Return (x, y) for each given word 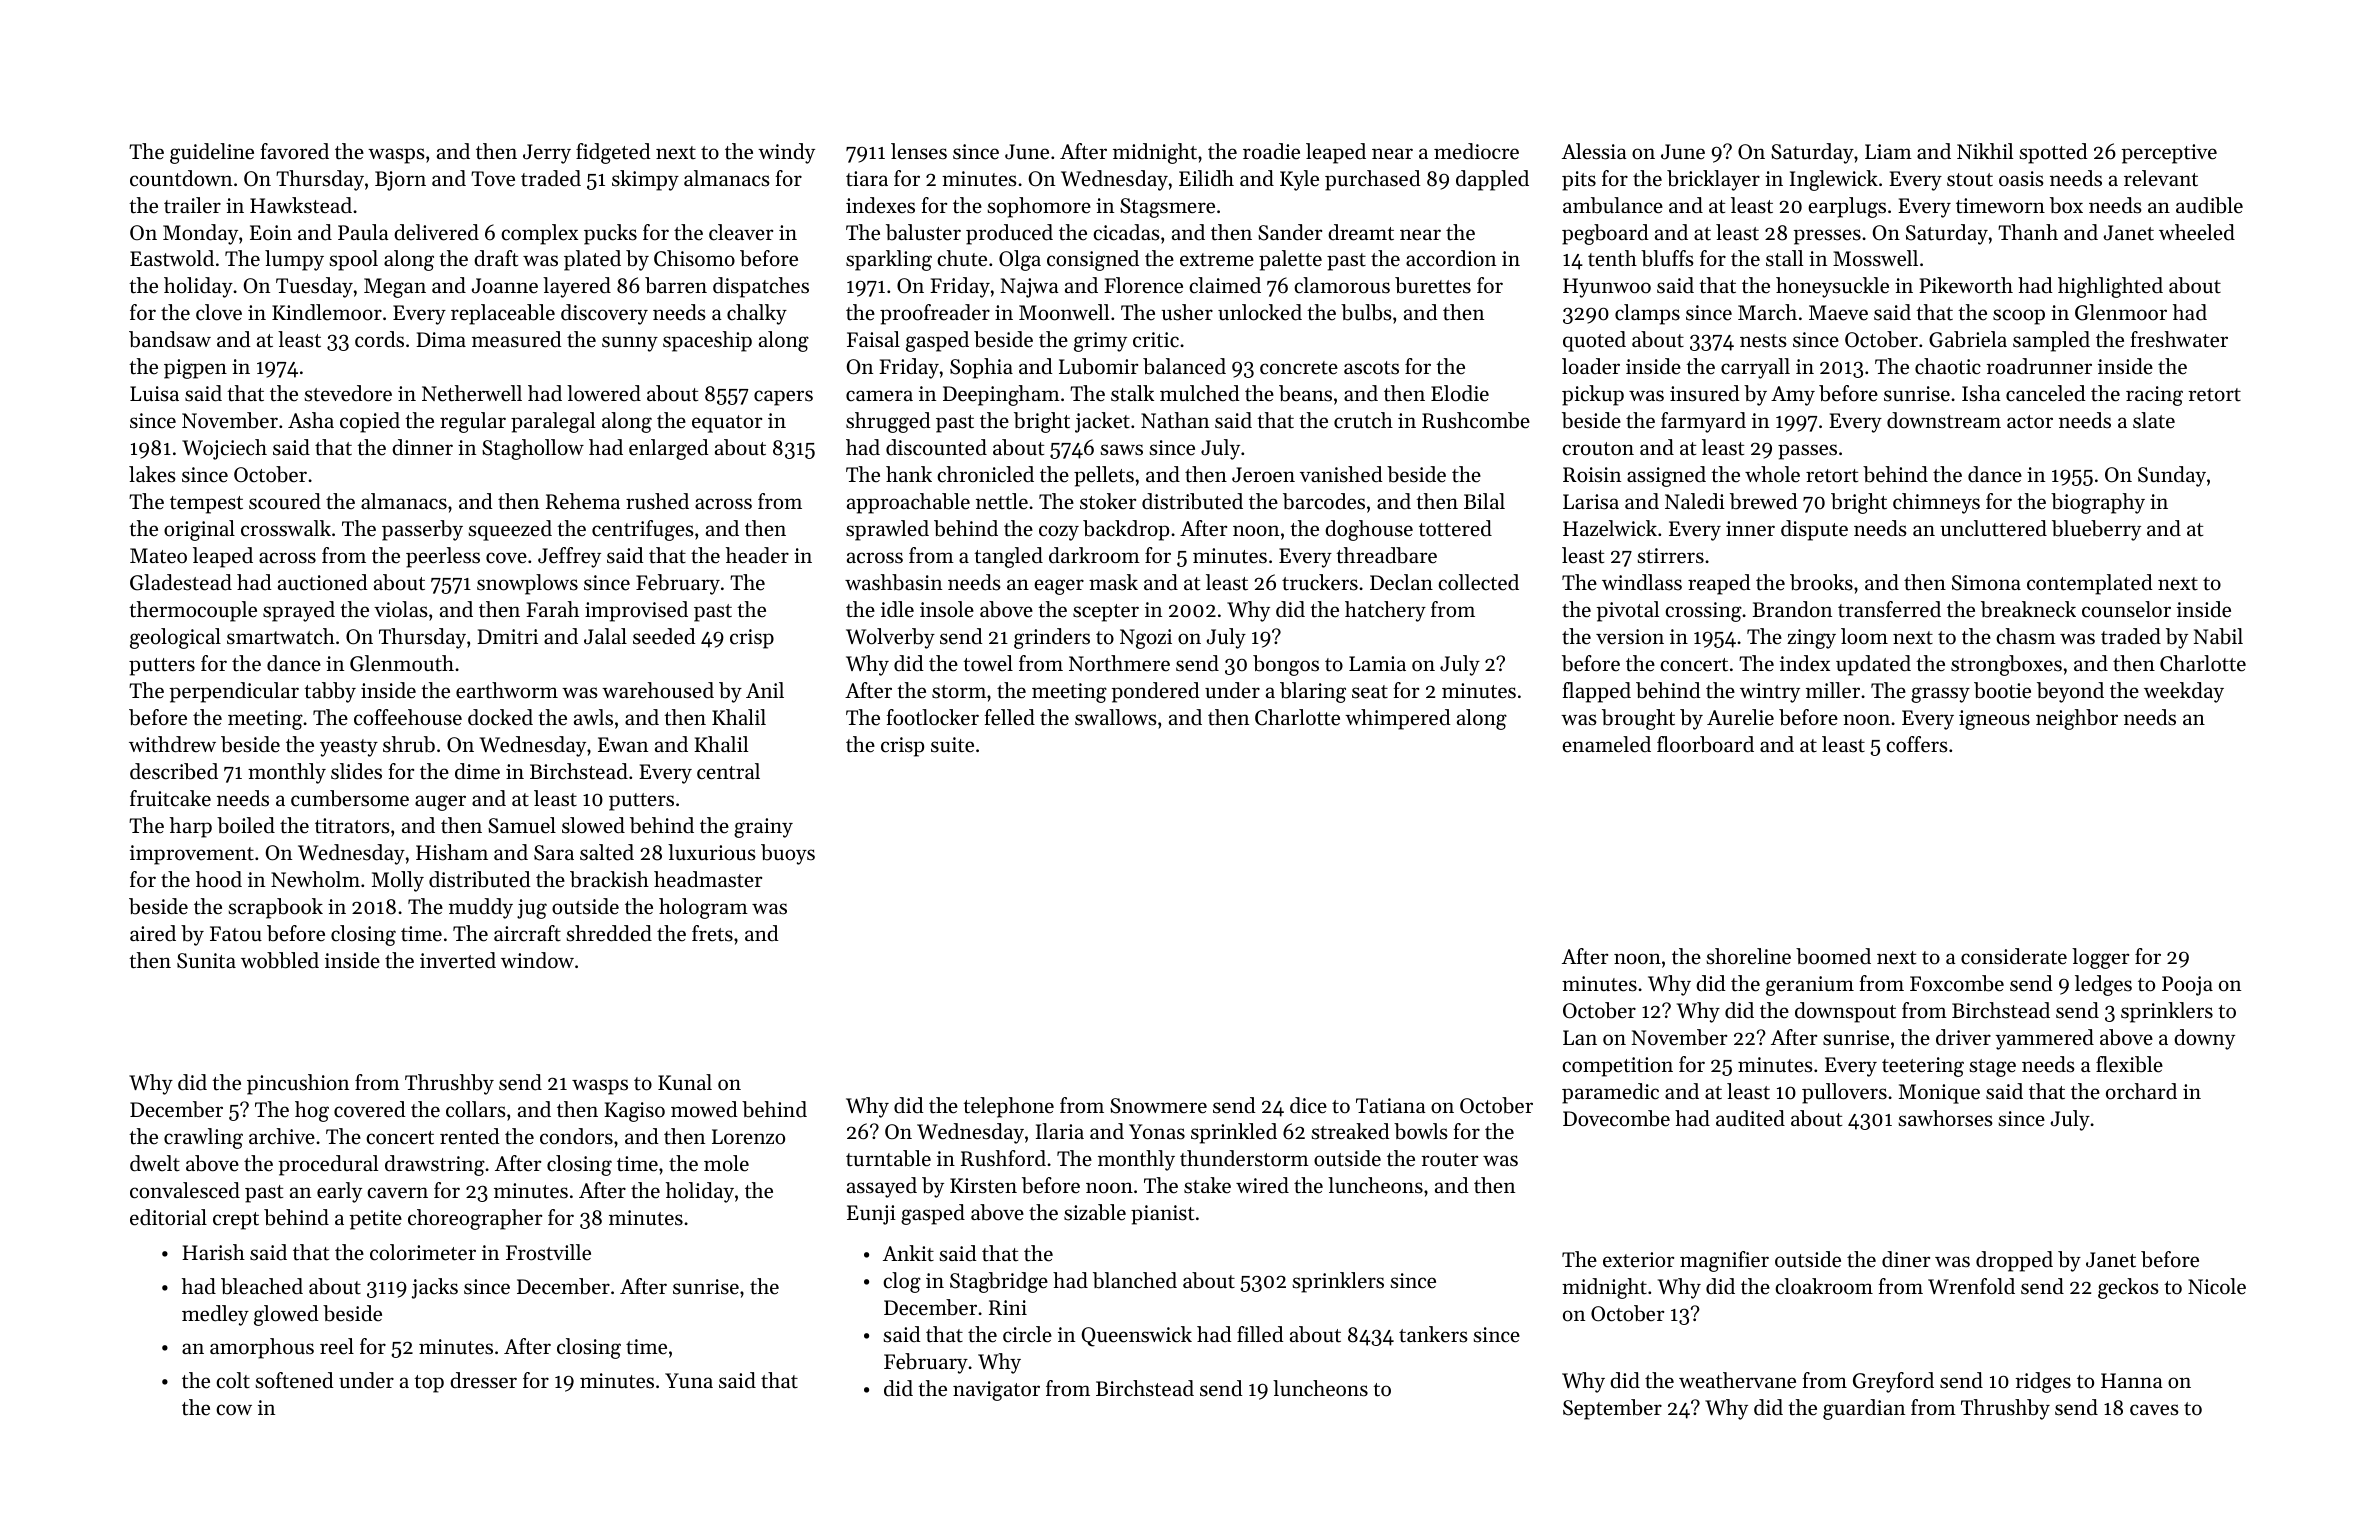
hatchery (1385, 611)
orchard (2141, 1091)
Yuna (689, 1380)
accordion (1451, 258)
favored (295, 151)
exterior (1638, 1260)
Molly (398, 881)
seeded (664, 636)
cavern (397, 1193)
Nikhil (1985, 151)
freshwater (2179, 339)
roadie (1271, 151)
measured (517, 339)
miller (1833, 690)
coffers (1917, 744)
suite (952, 745)
